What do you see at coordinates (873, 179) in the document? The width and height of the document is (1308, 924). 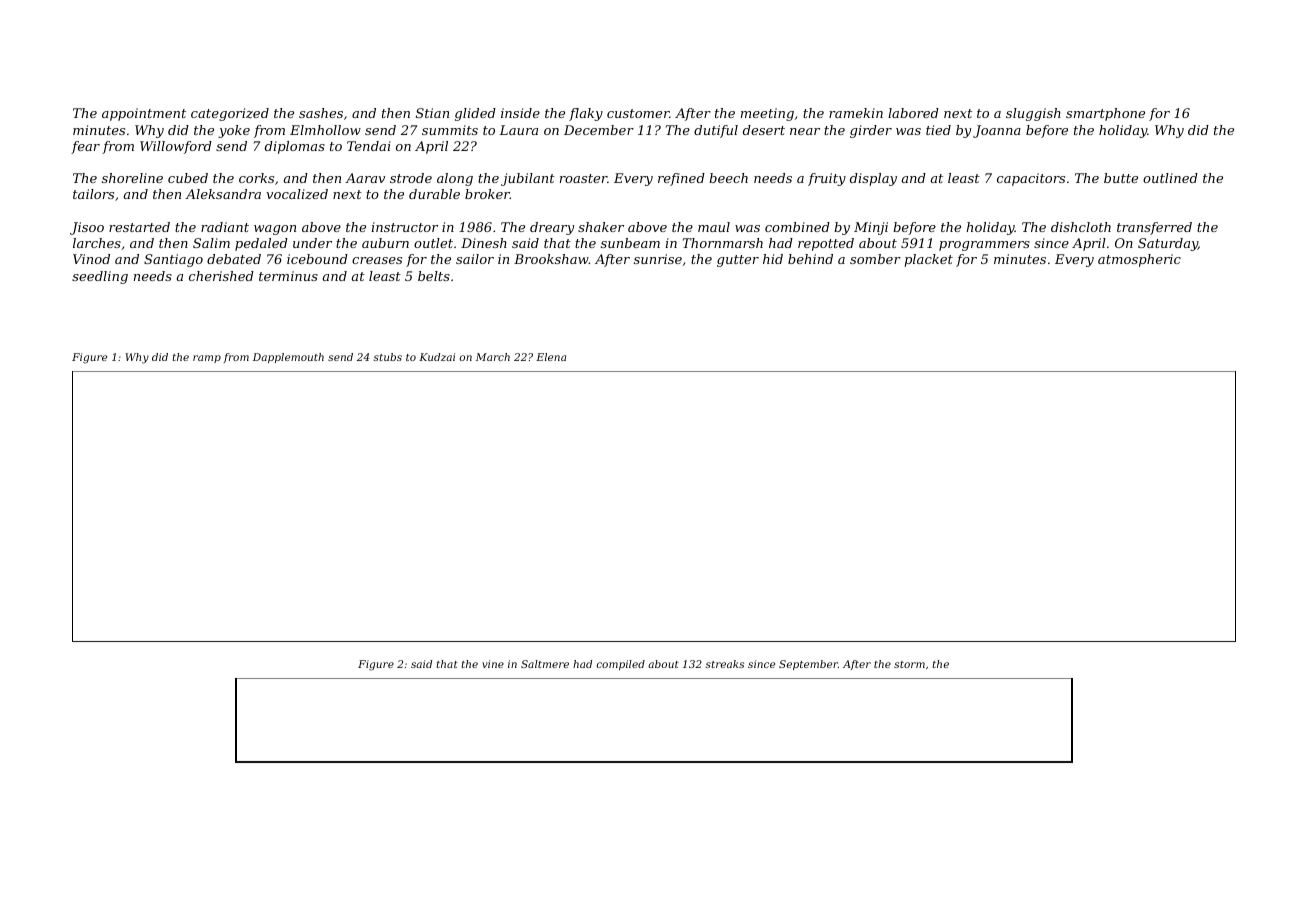 I see `display` at bounding box center [873, 179].
